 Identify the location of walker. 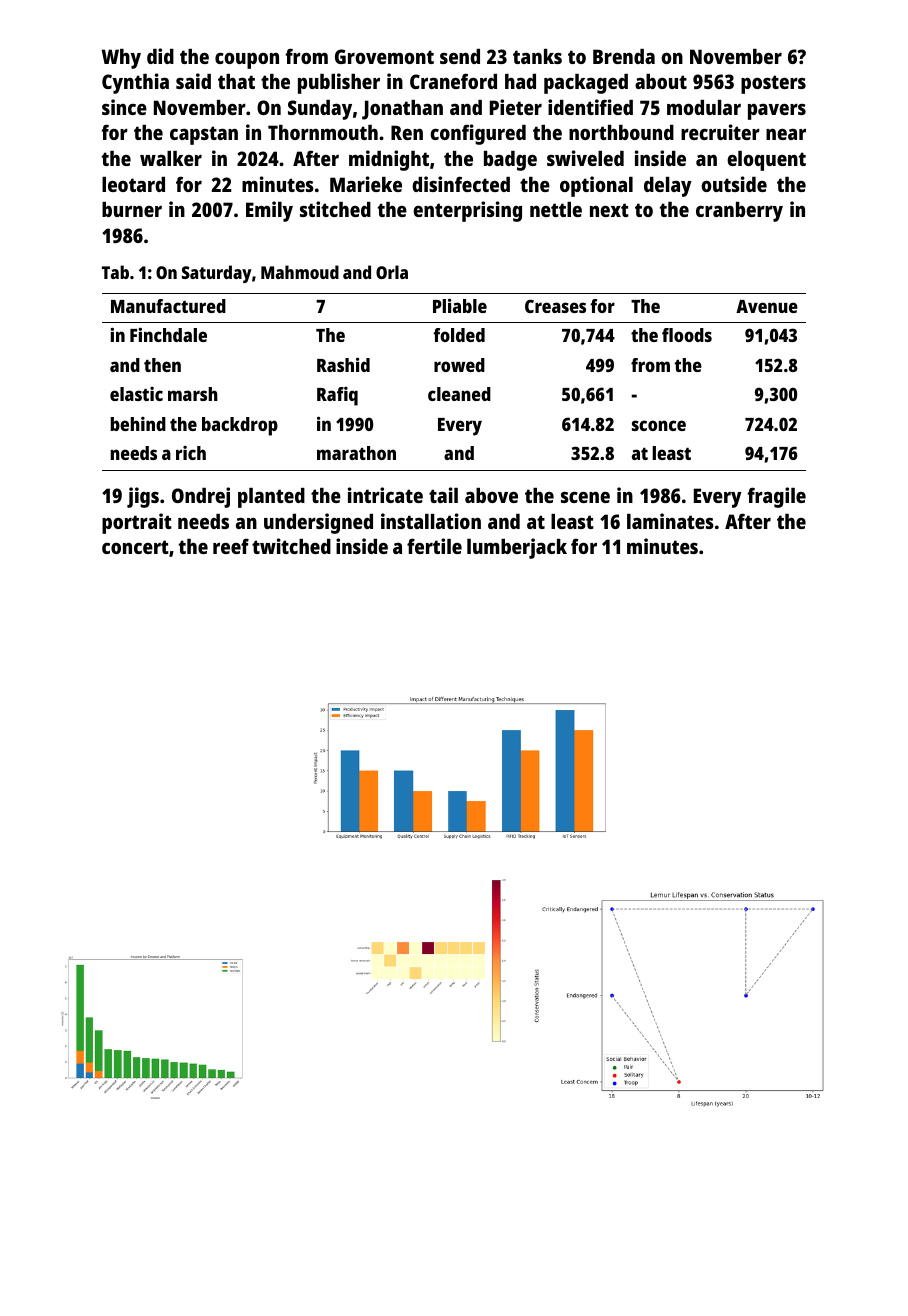
(171, 158).
